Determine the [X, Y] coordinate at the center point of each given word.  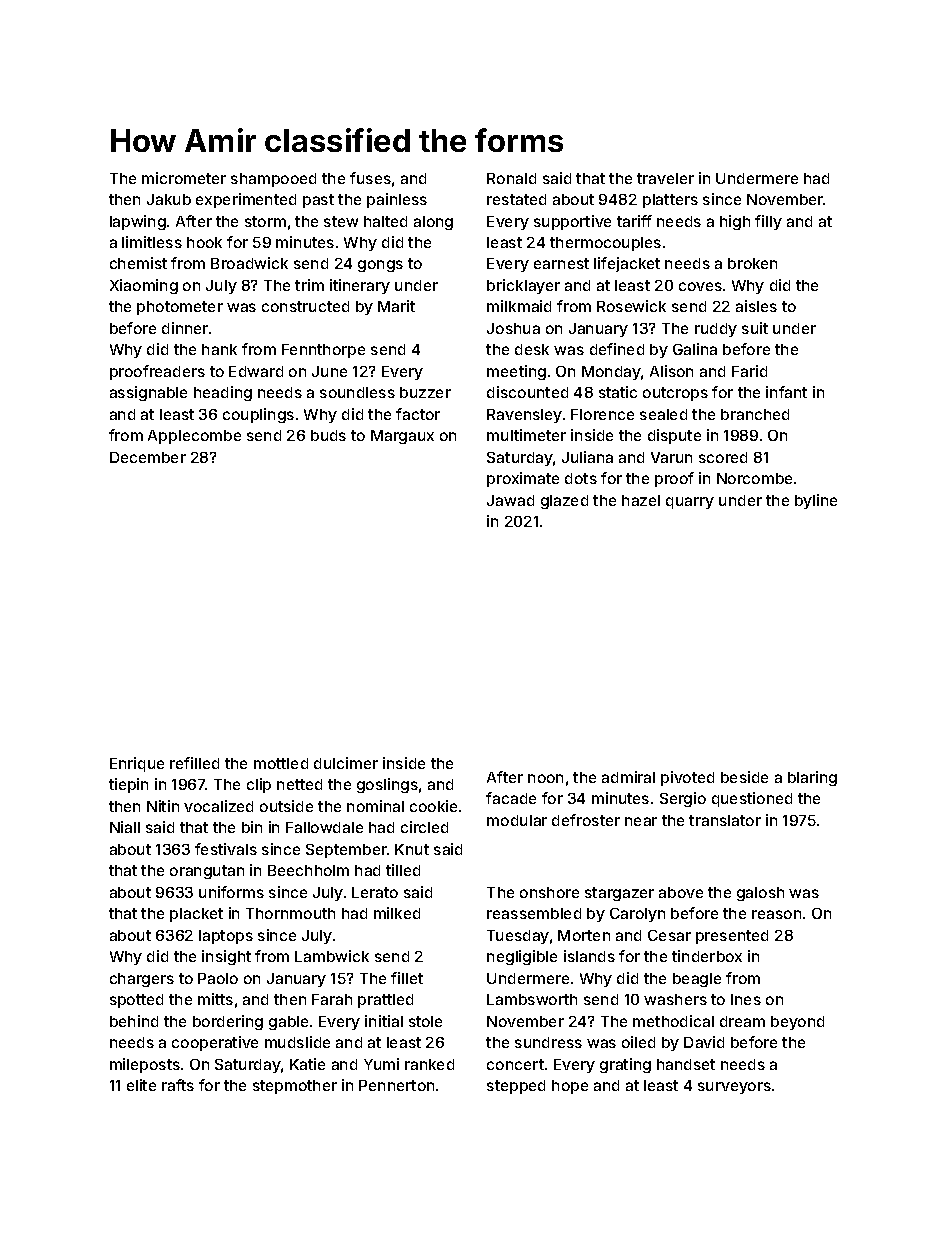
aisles [756, 306]
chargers [142, 980]
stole [425, 1021]
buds [328, 435]
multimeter [526, 435]
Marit [396, 306]
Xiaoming [144, 286]
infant [786, 392]
